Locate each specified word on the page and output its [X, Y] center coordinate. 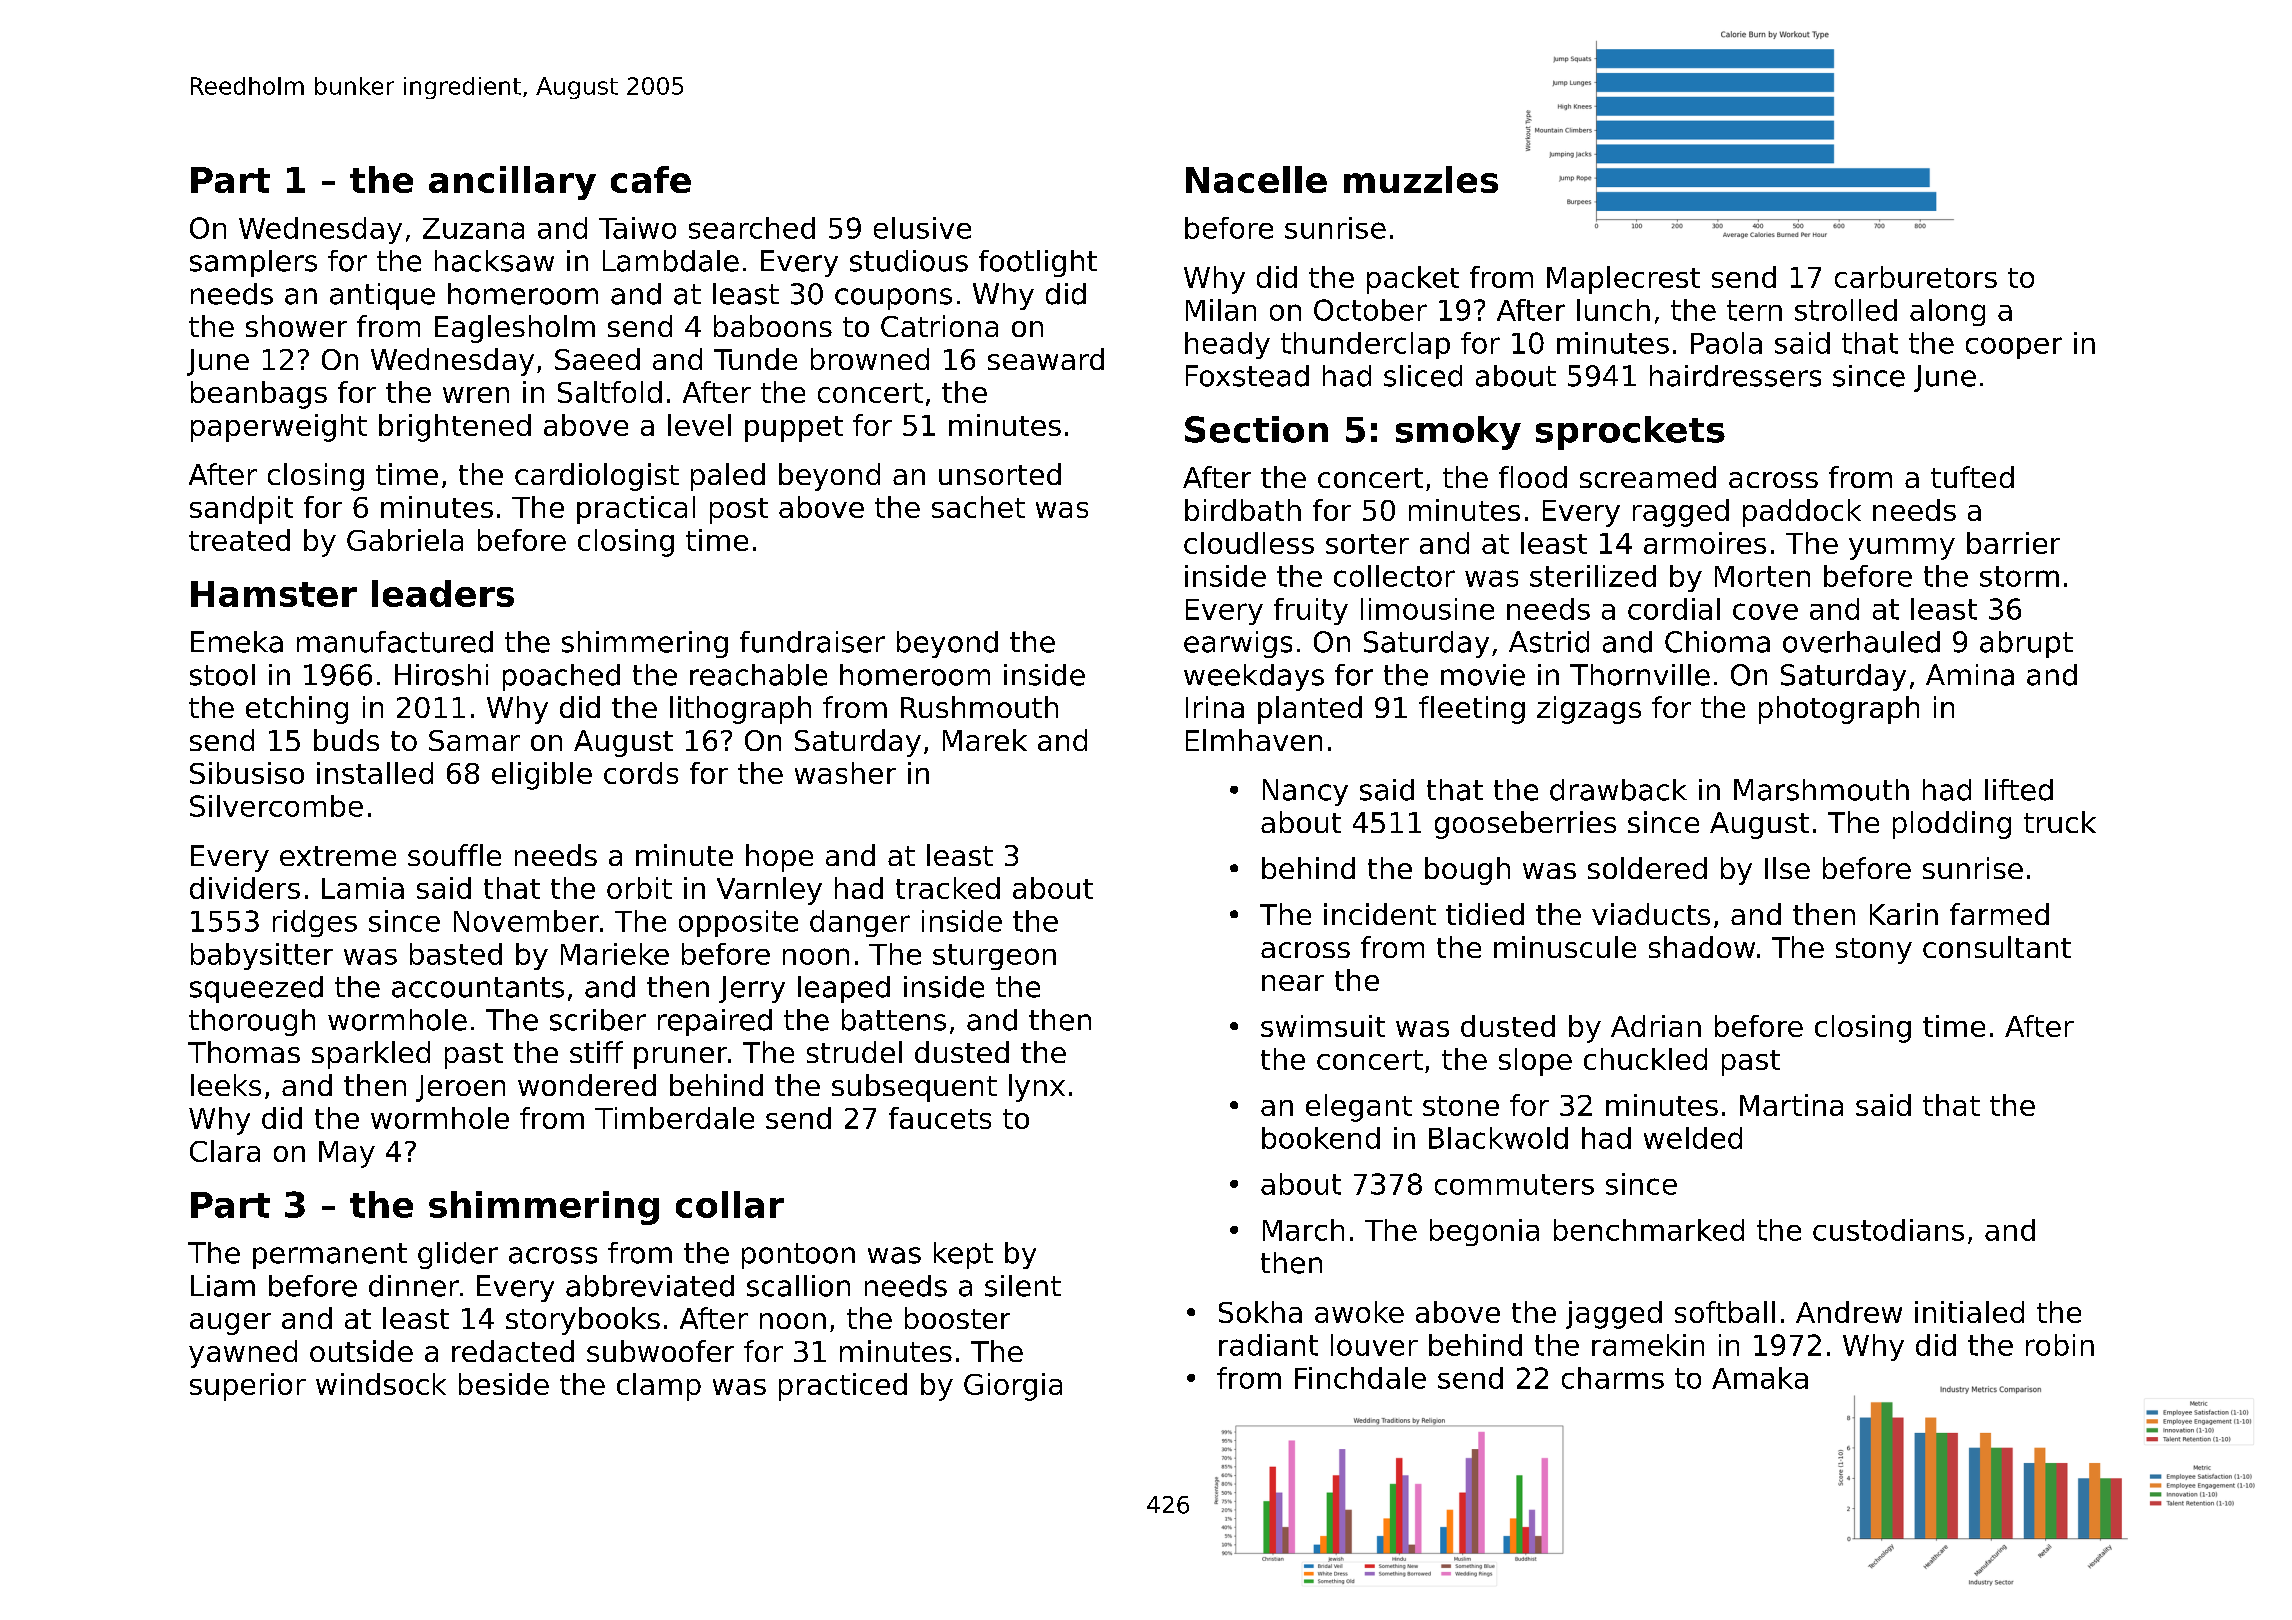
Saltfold [610, 392]
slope [1535, 1062]
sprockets [1630, 433]
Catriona [939, 326]
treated [239, 540]
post [739, 511]
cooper [2014, 348]
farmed [1999, 914]
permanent [330, 1256]
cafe [651, 179]
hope [779, 858]
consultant [1997, 947]
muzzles [1421, 179]
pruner [680, 1058]
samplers [253, 263]
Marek [985, 740]
